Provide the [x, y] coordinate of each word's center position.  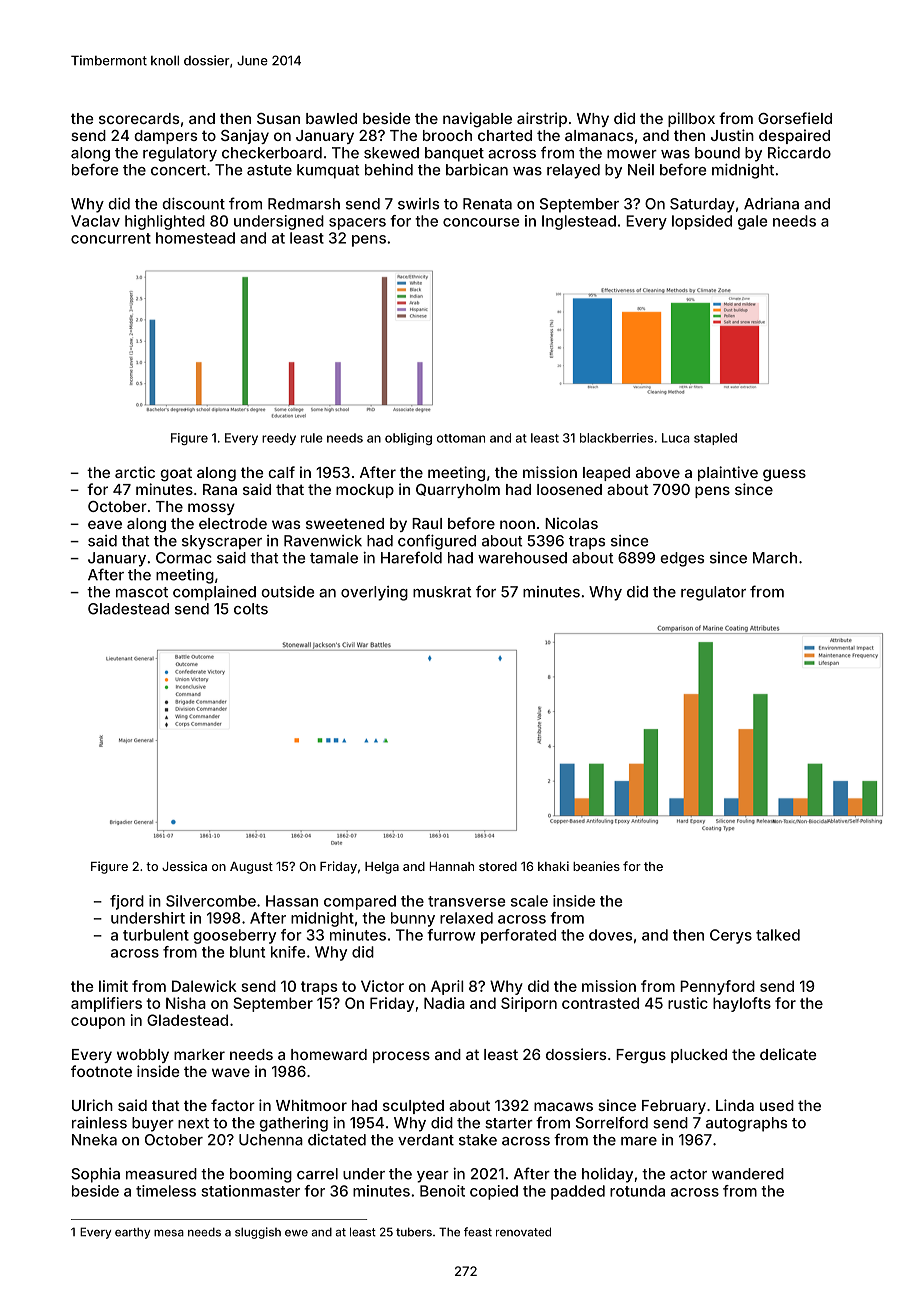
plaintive [728, 473]
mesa [169, 1233]
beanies [596, 866]
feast [478, 1232]
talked [778, 935]
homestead [195, 238]
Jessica [184, 866]
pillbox [691, 119]
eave [105, 524]
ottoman [461, 438]
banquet [454, 154]
